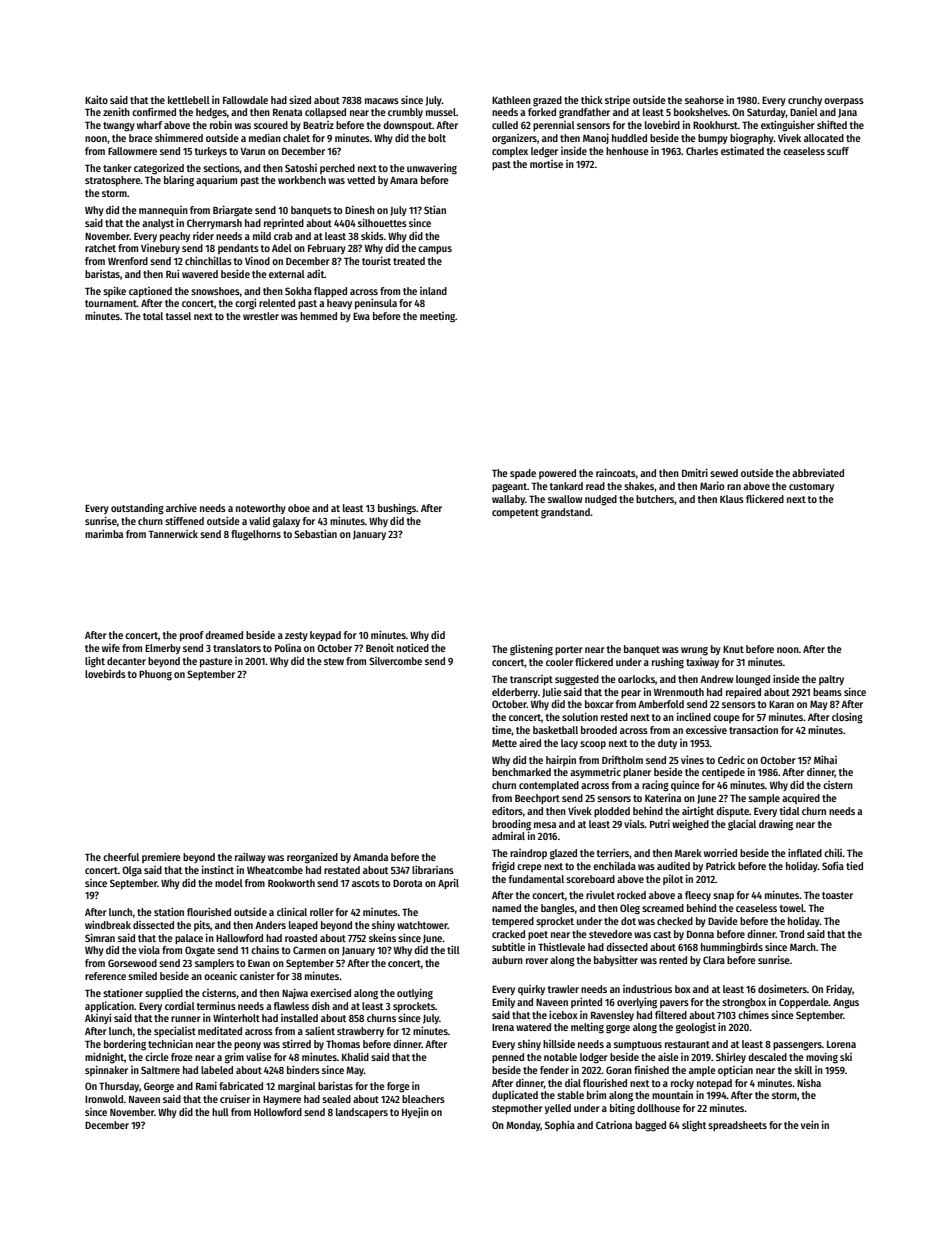 This screenshot has height=1233, width=952. What do you see at coordinates (724, 473) in the screenshot?
I see `sewed` at bounding box center [724, 473].
